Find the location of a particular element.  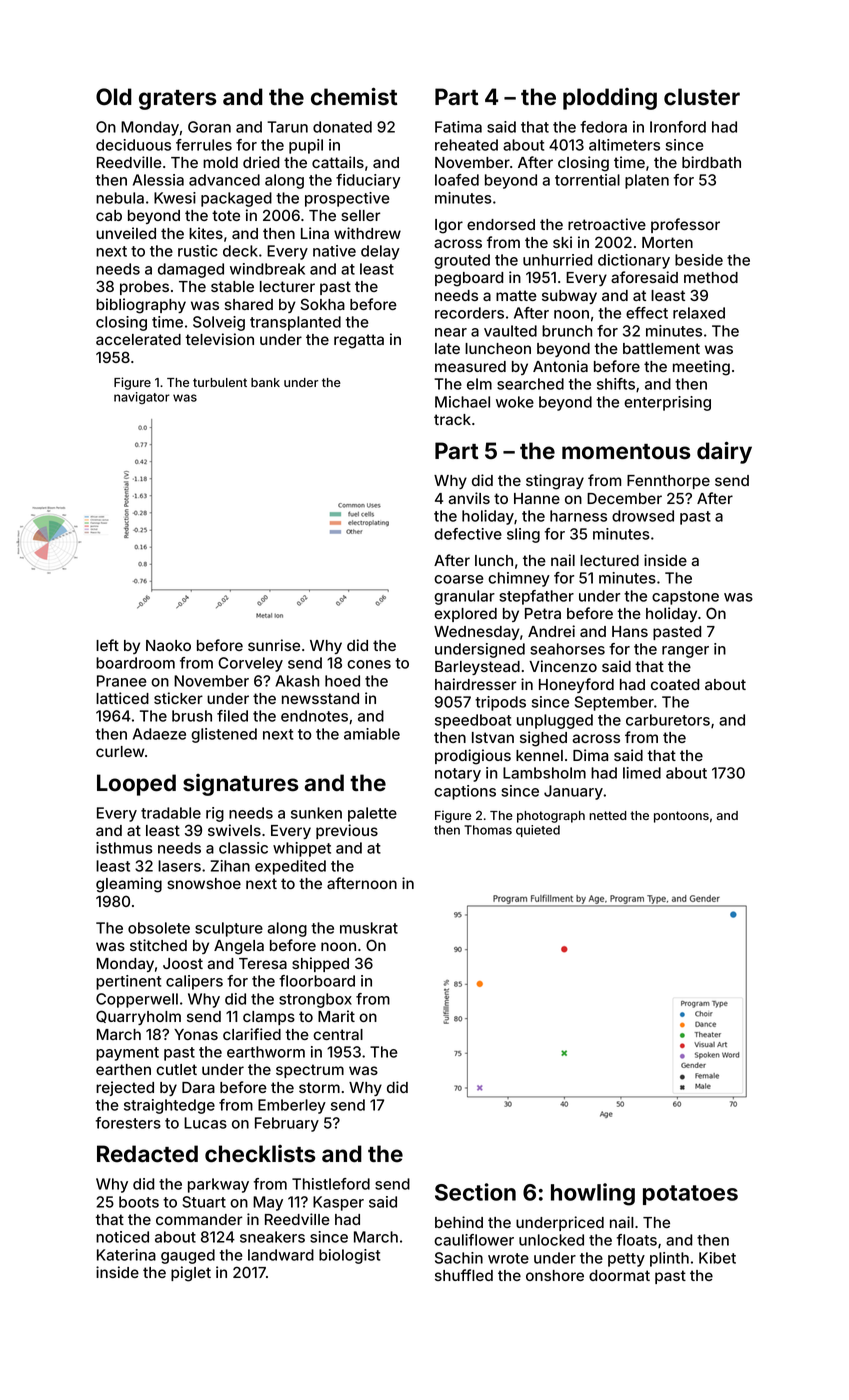

pontoons is located at coordinates (681, 817).
